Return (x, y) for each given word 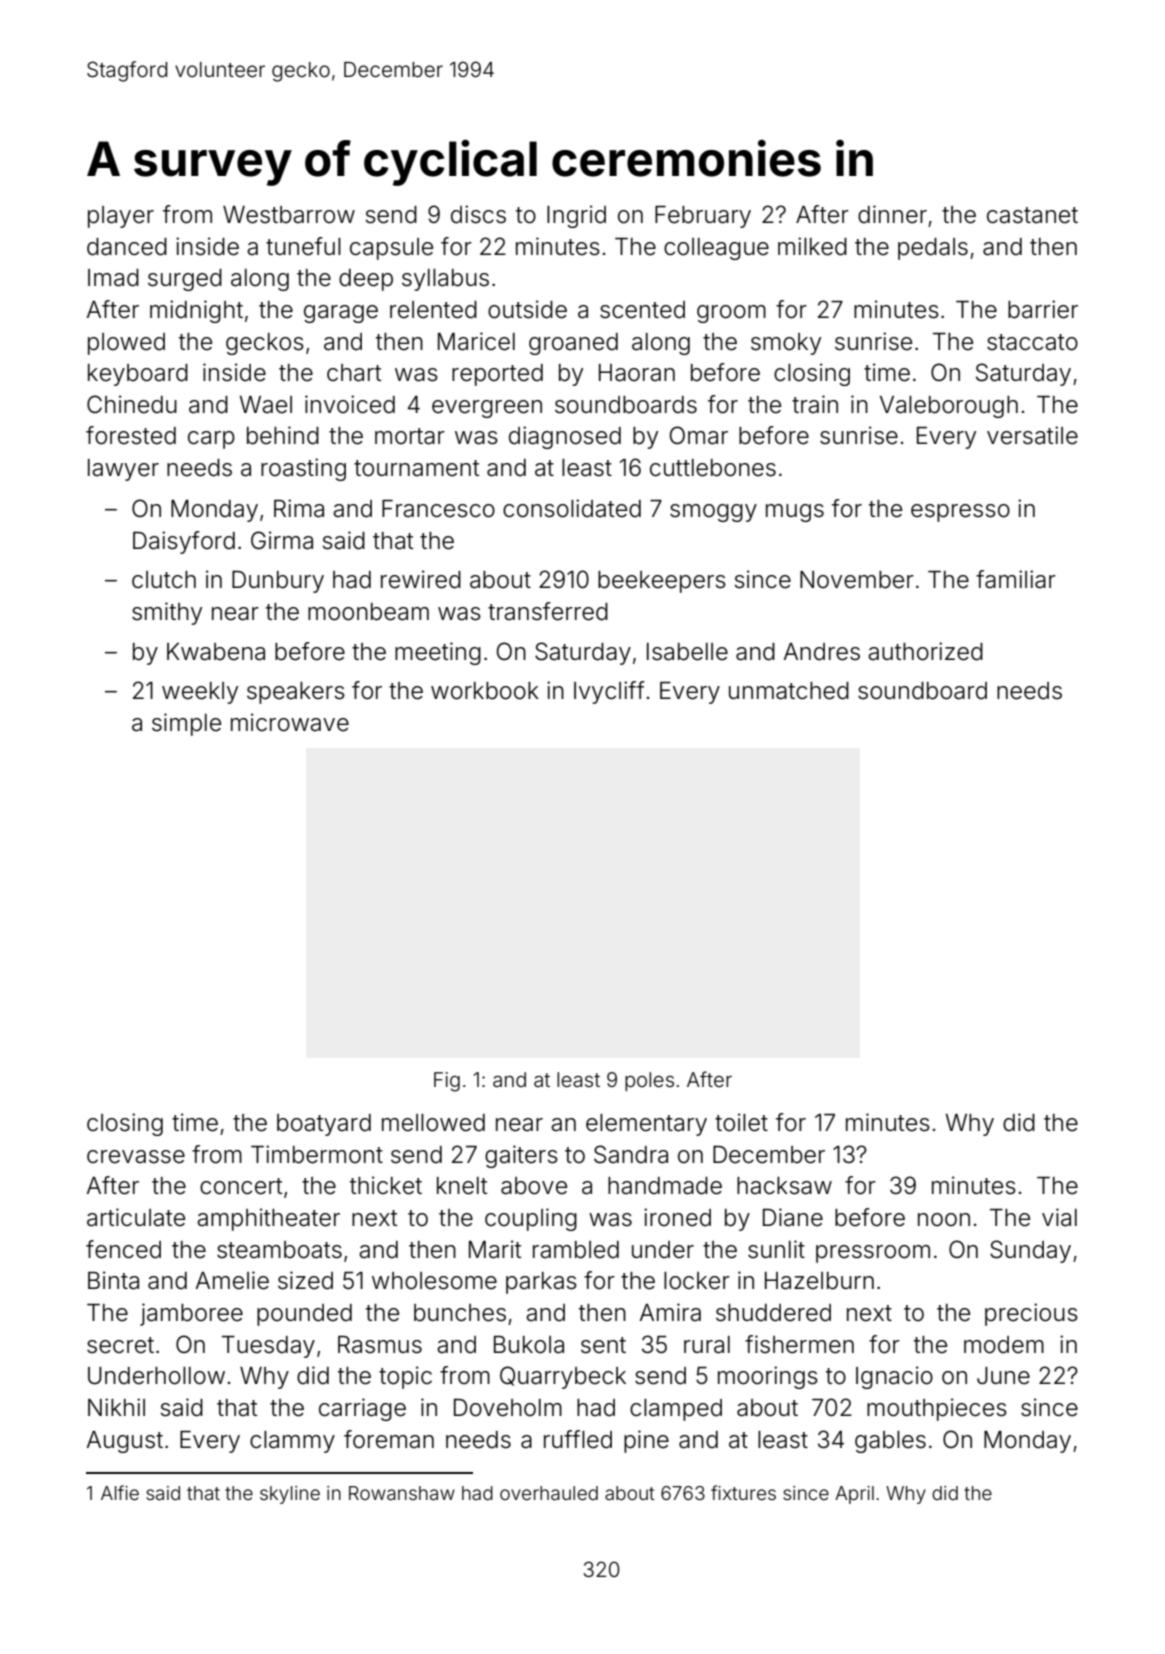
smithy (167, 613)
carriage (362, 1409)
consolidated (572, 508)
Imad (113, 278)
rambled (576, 1250)
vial (1059, 1217)
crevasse (136, 1157)
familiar (1016, 579)
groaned (573, 344)
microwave (290, 722)
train (815, 404)
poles (649, 1081)
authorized (925, 651)
